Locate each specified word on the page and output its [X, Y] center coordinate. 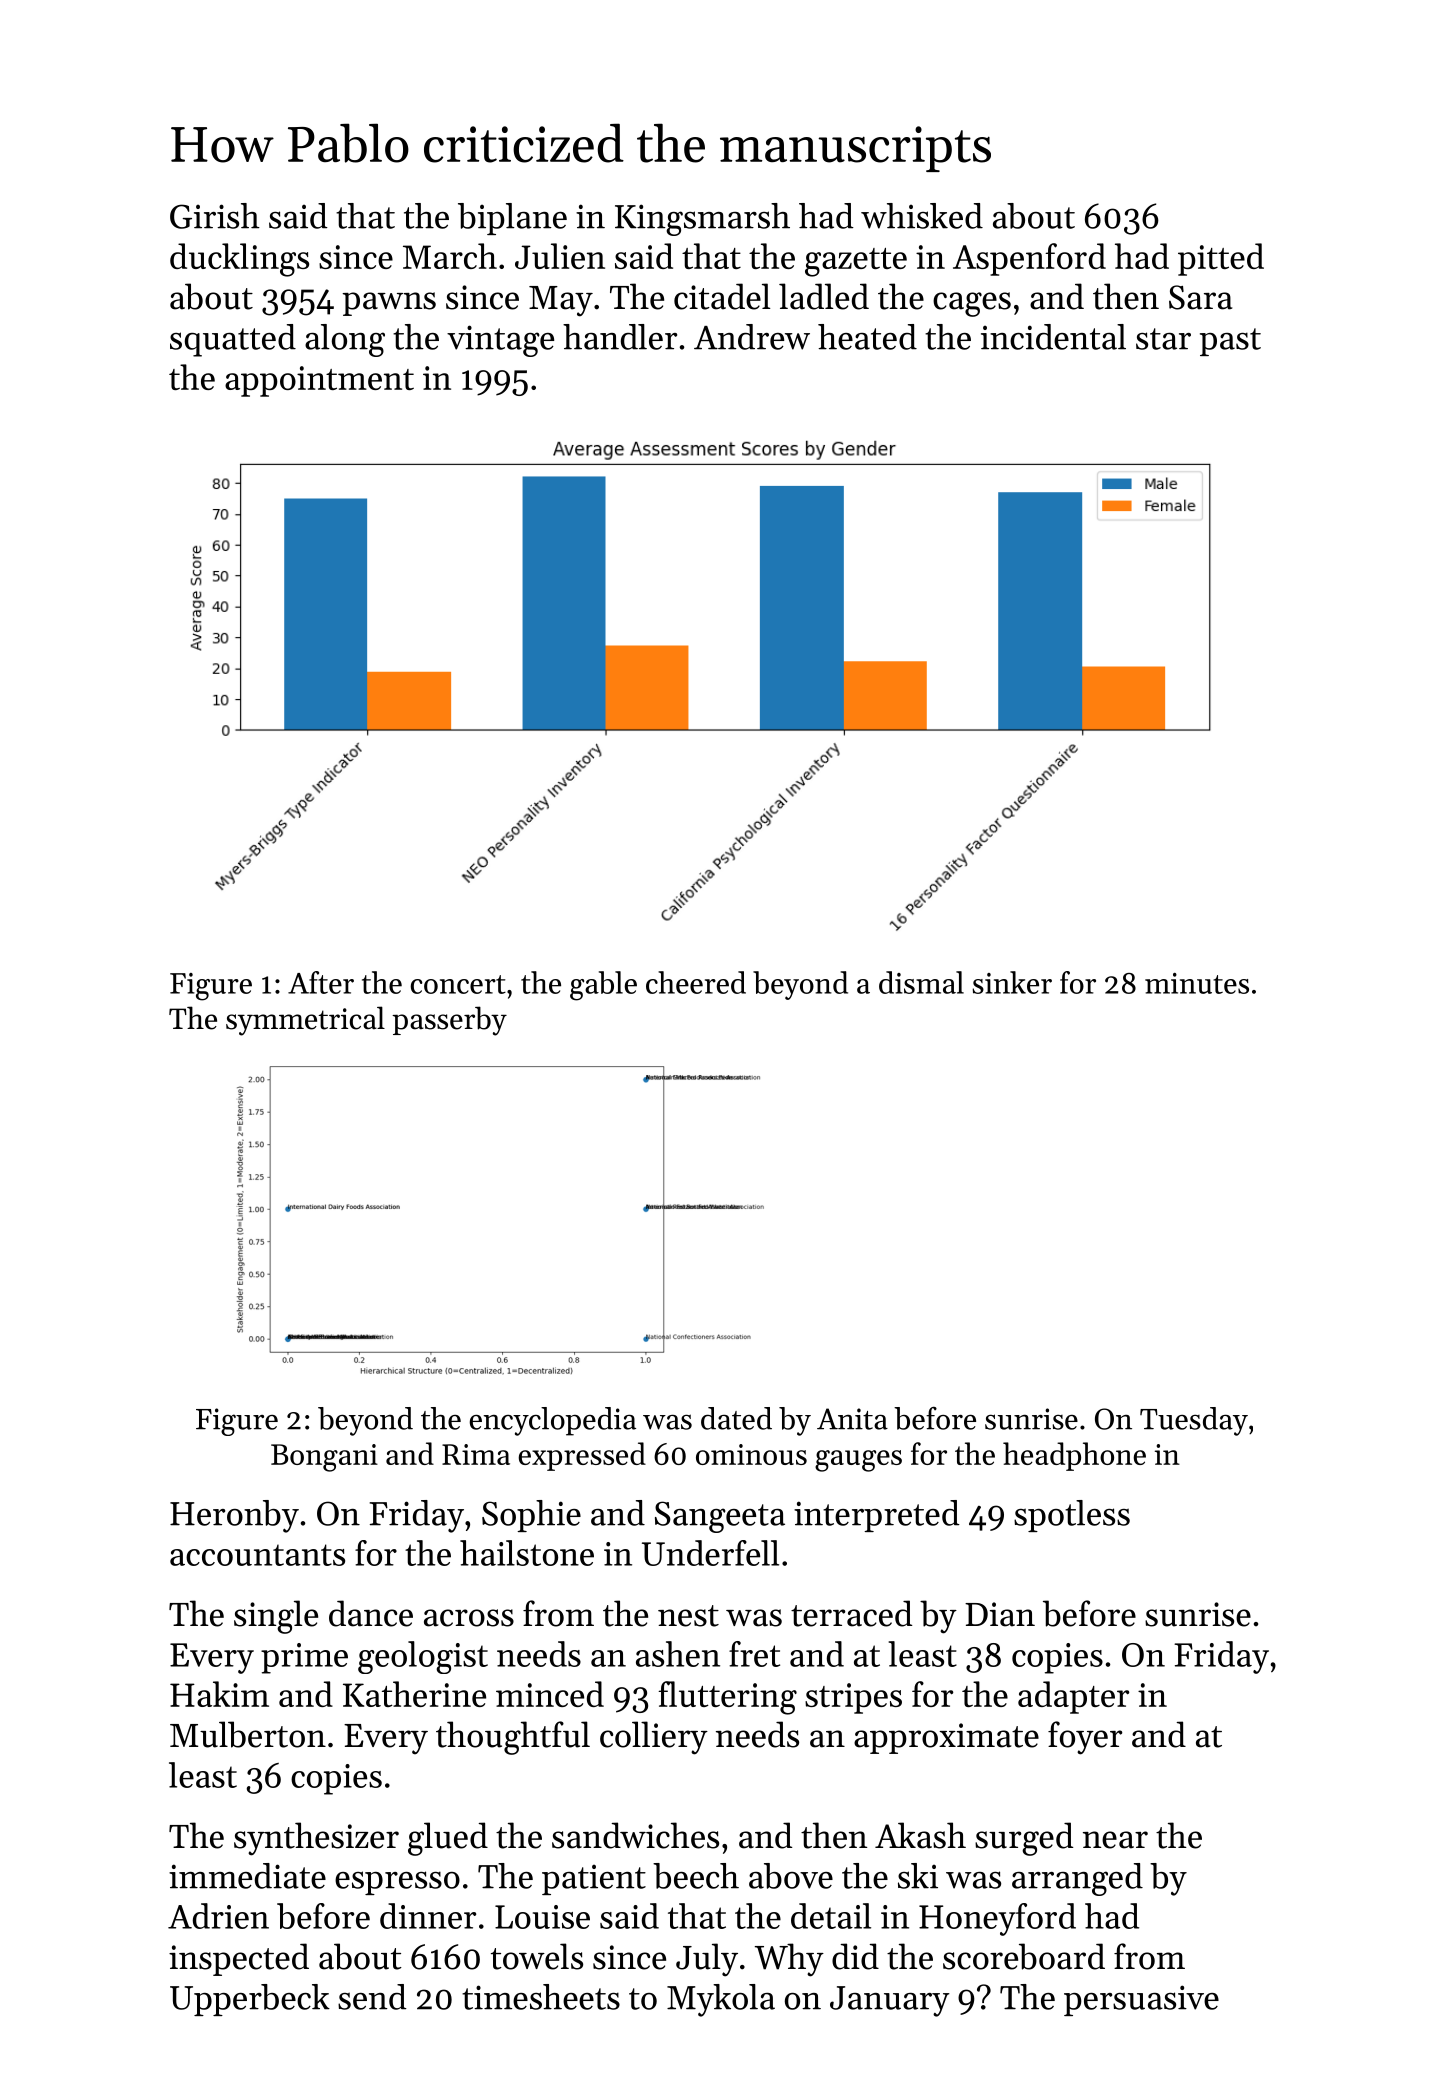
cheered [696, 982]
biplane [512, 219]
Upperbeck [250, 2000]
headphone [1074, 1456]
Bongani [324, 1458]
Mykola [721, 2000]
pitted [1221, 259]
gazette [856, 262]
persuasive [1141, 2000]
